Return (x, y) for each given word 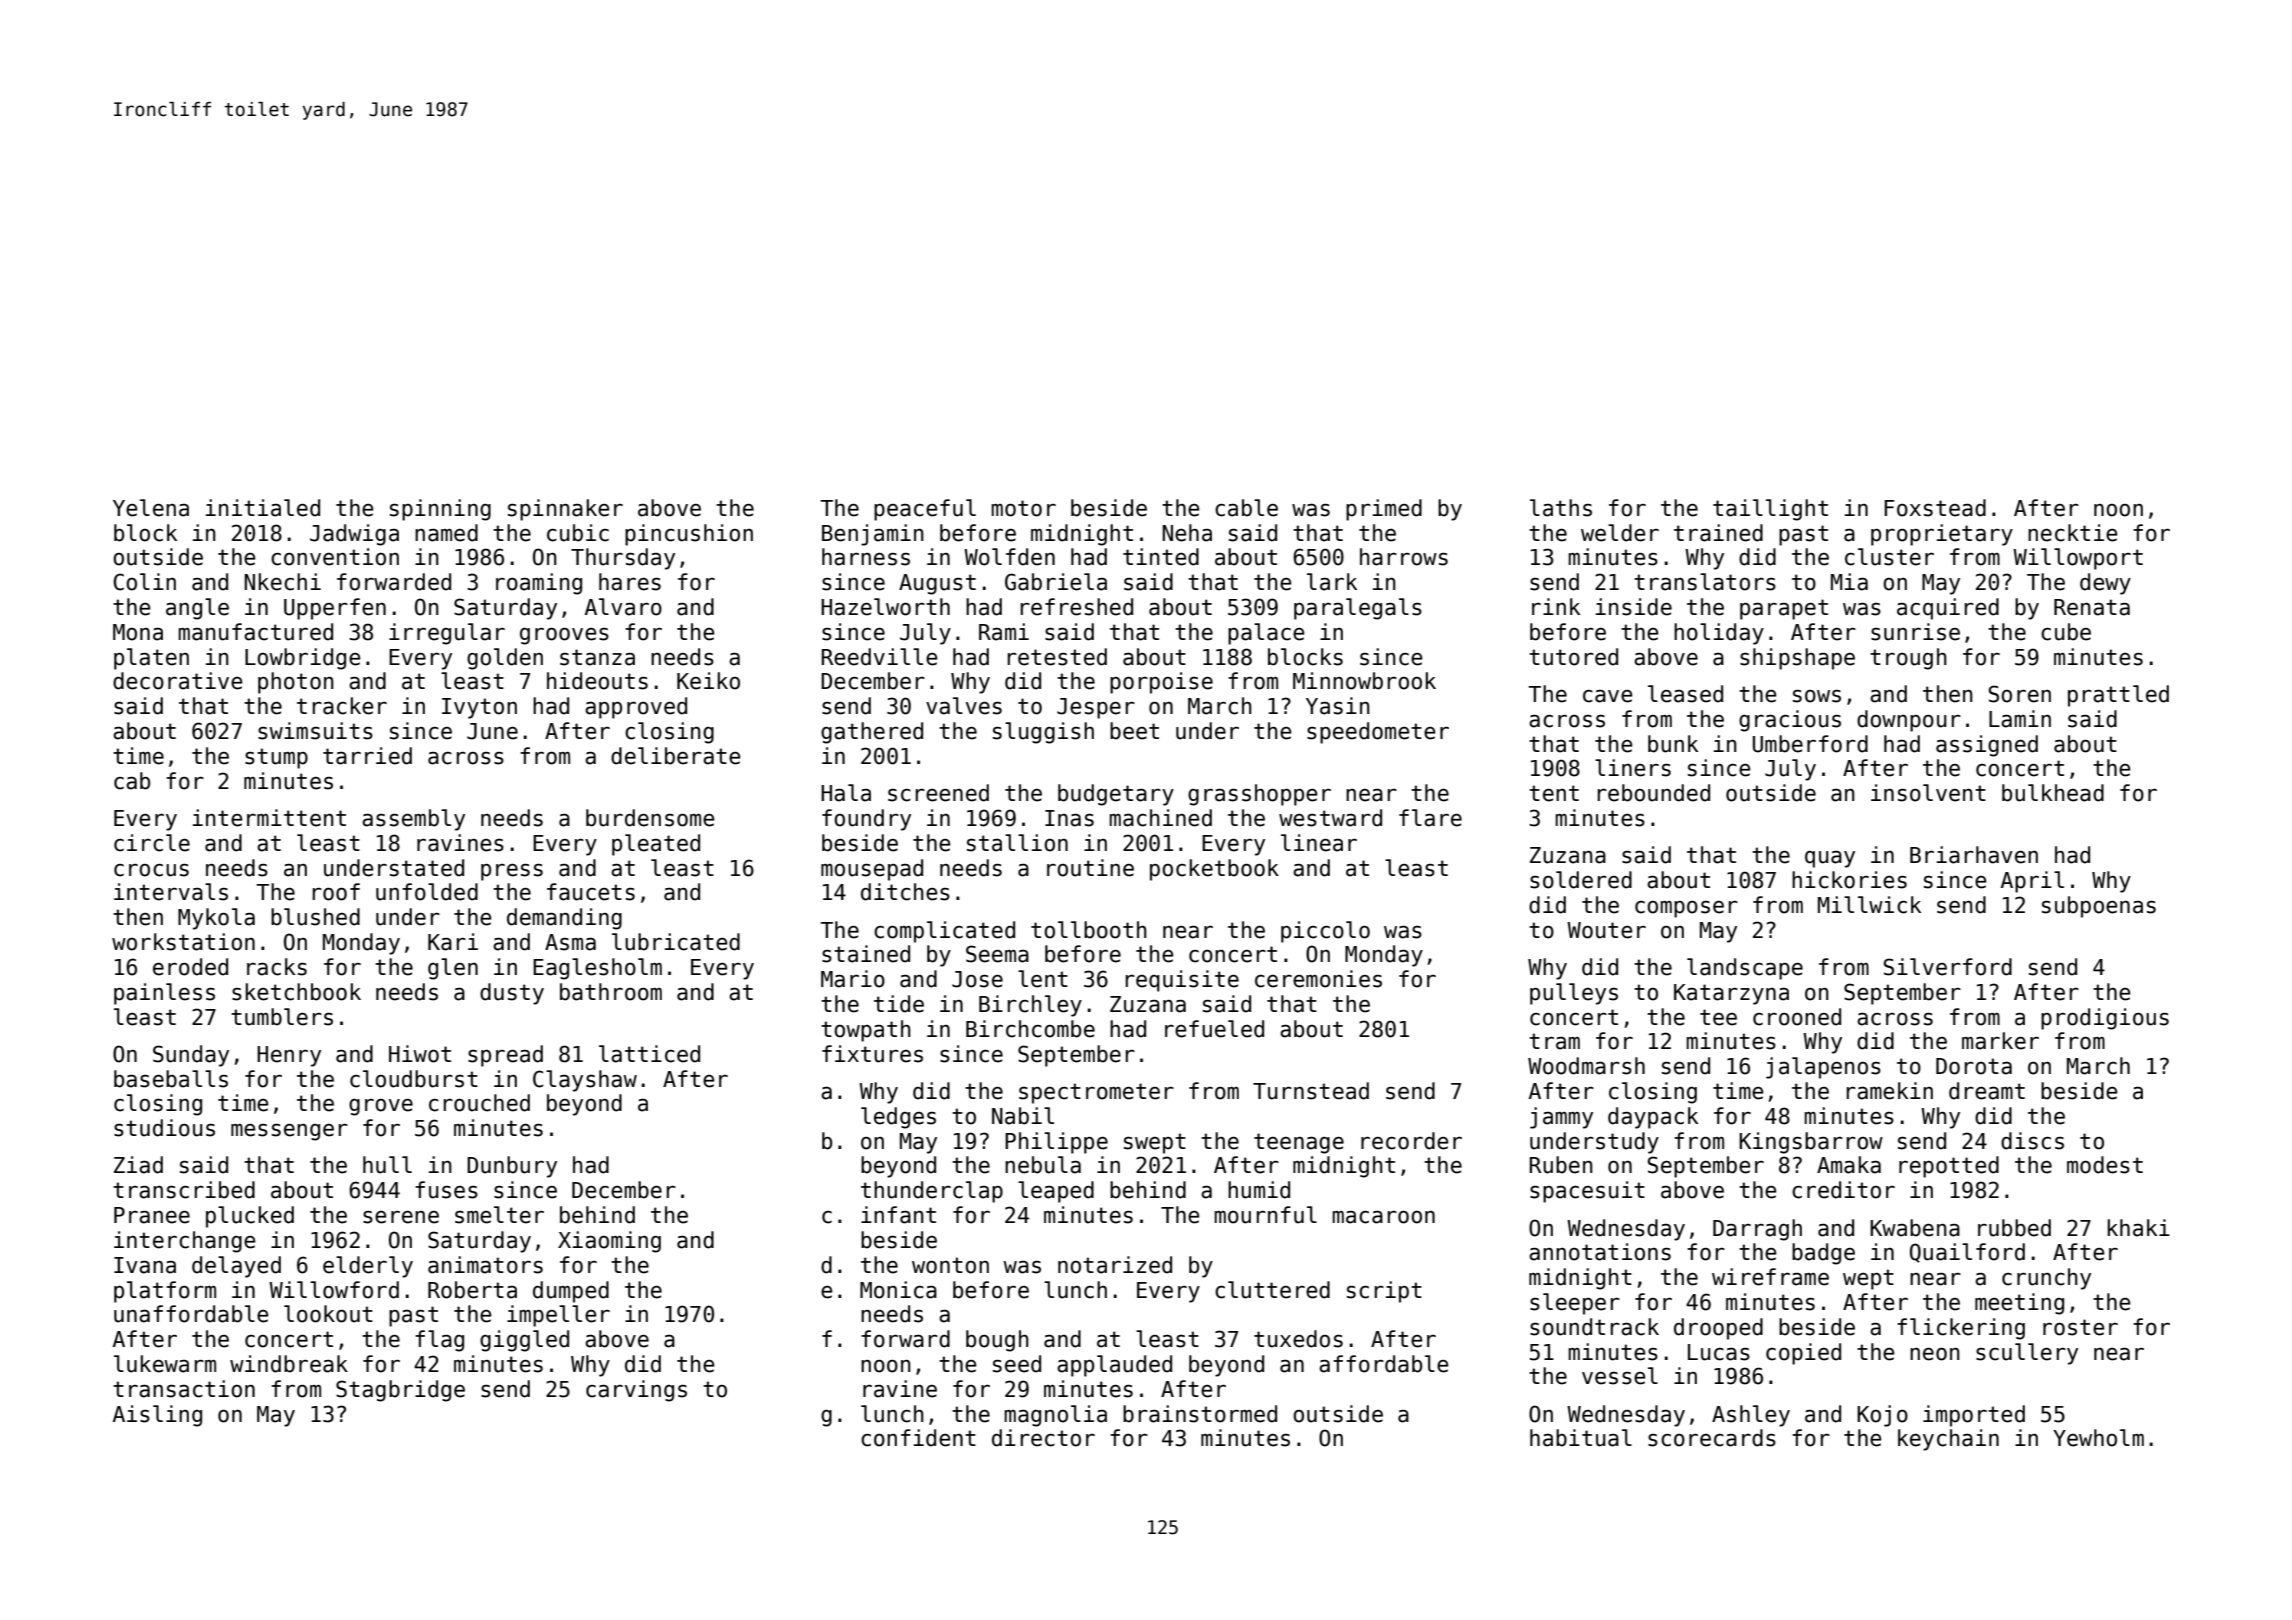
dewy (2105, 584)
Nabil (1023, 1116)
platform (165, 1292)
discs (2032, 1141)
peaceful (925, 510)
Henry (289, 1056)
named (446, 533)
